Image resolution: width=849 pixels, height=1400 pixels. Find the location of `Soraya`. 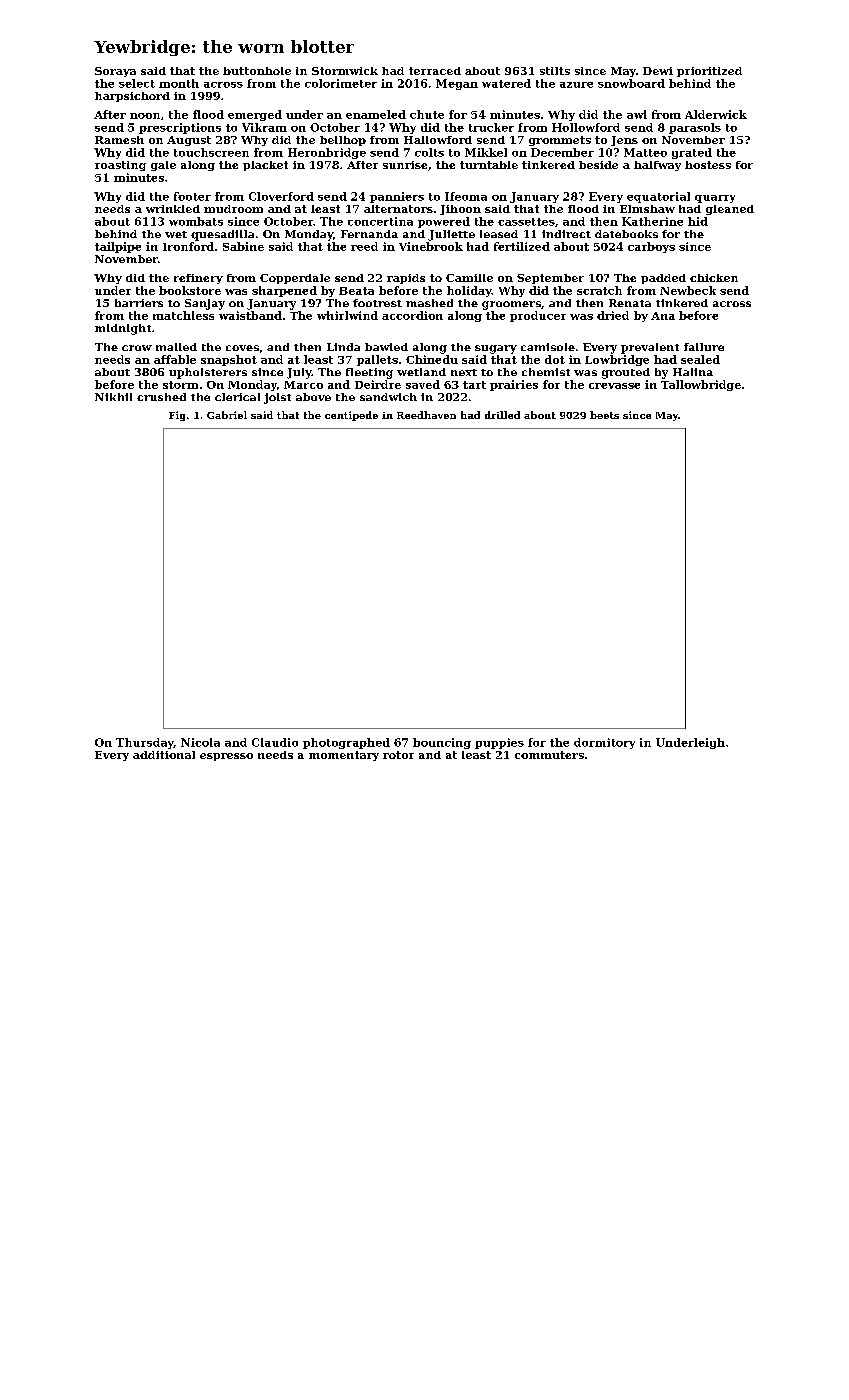

Soraya is located at coordinates (115, 72).
